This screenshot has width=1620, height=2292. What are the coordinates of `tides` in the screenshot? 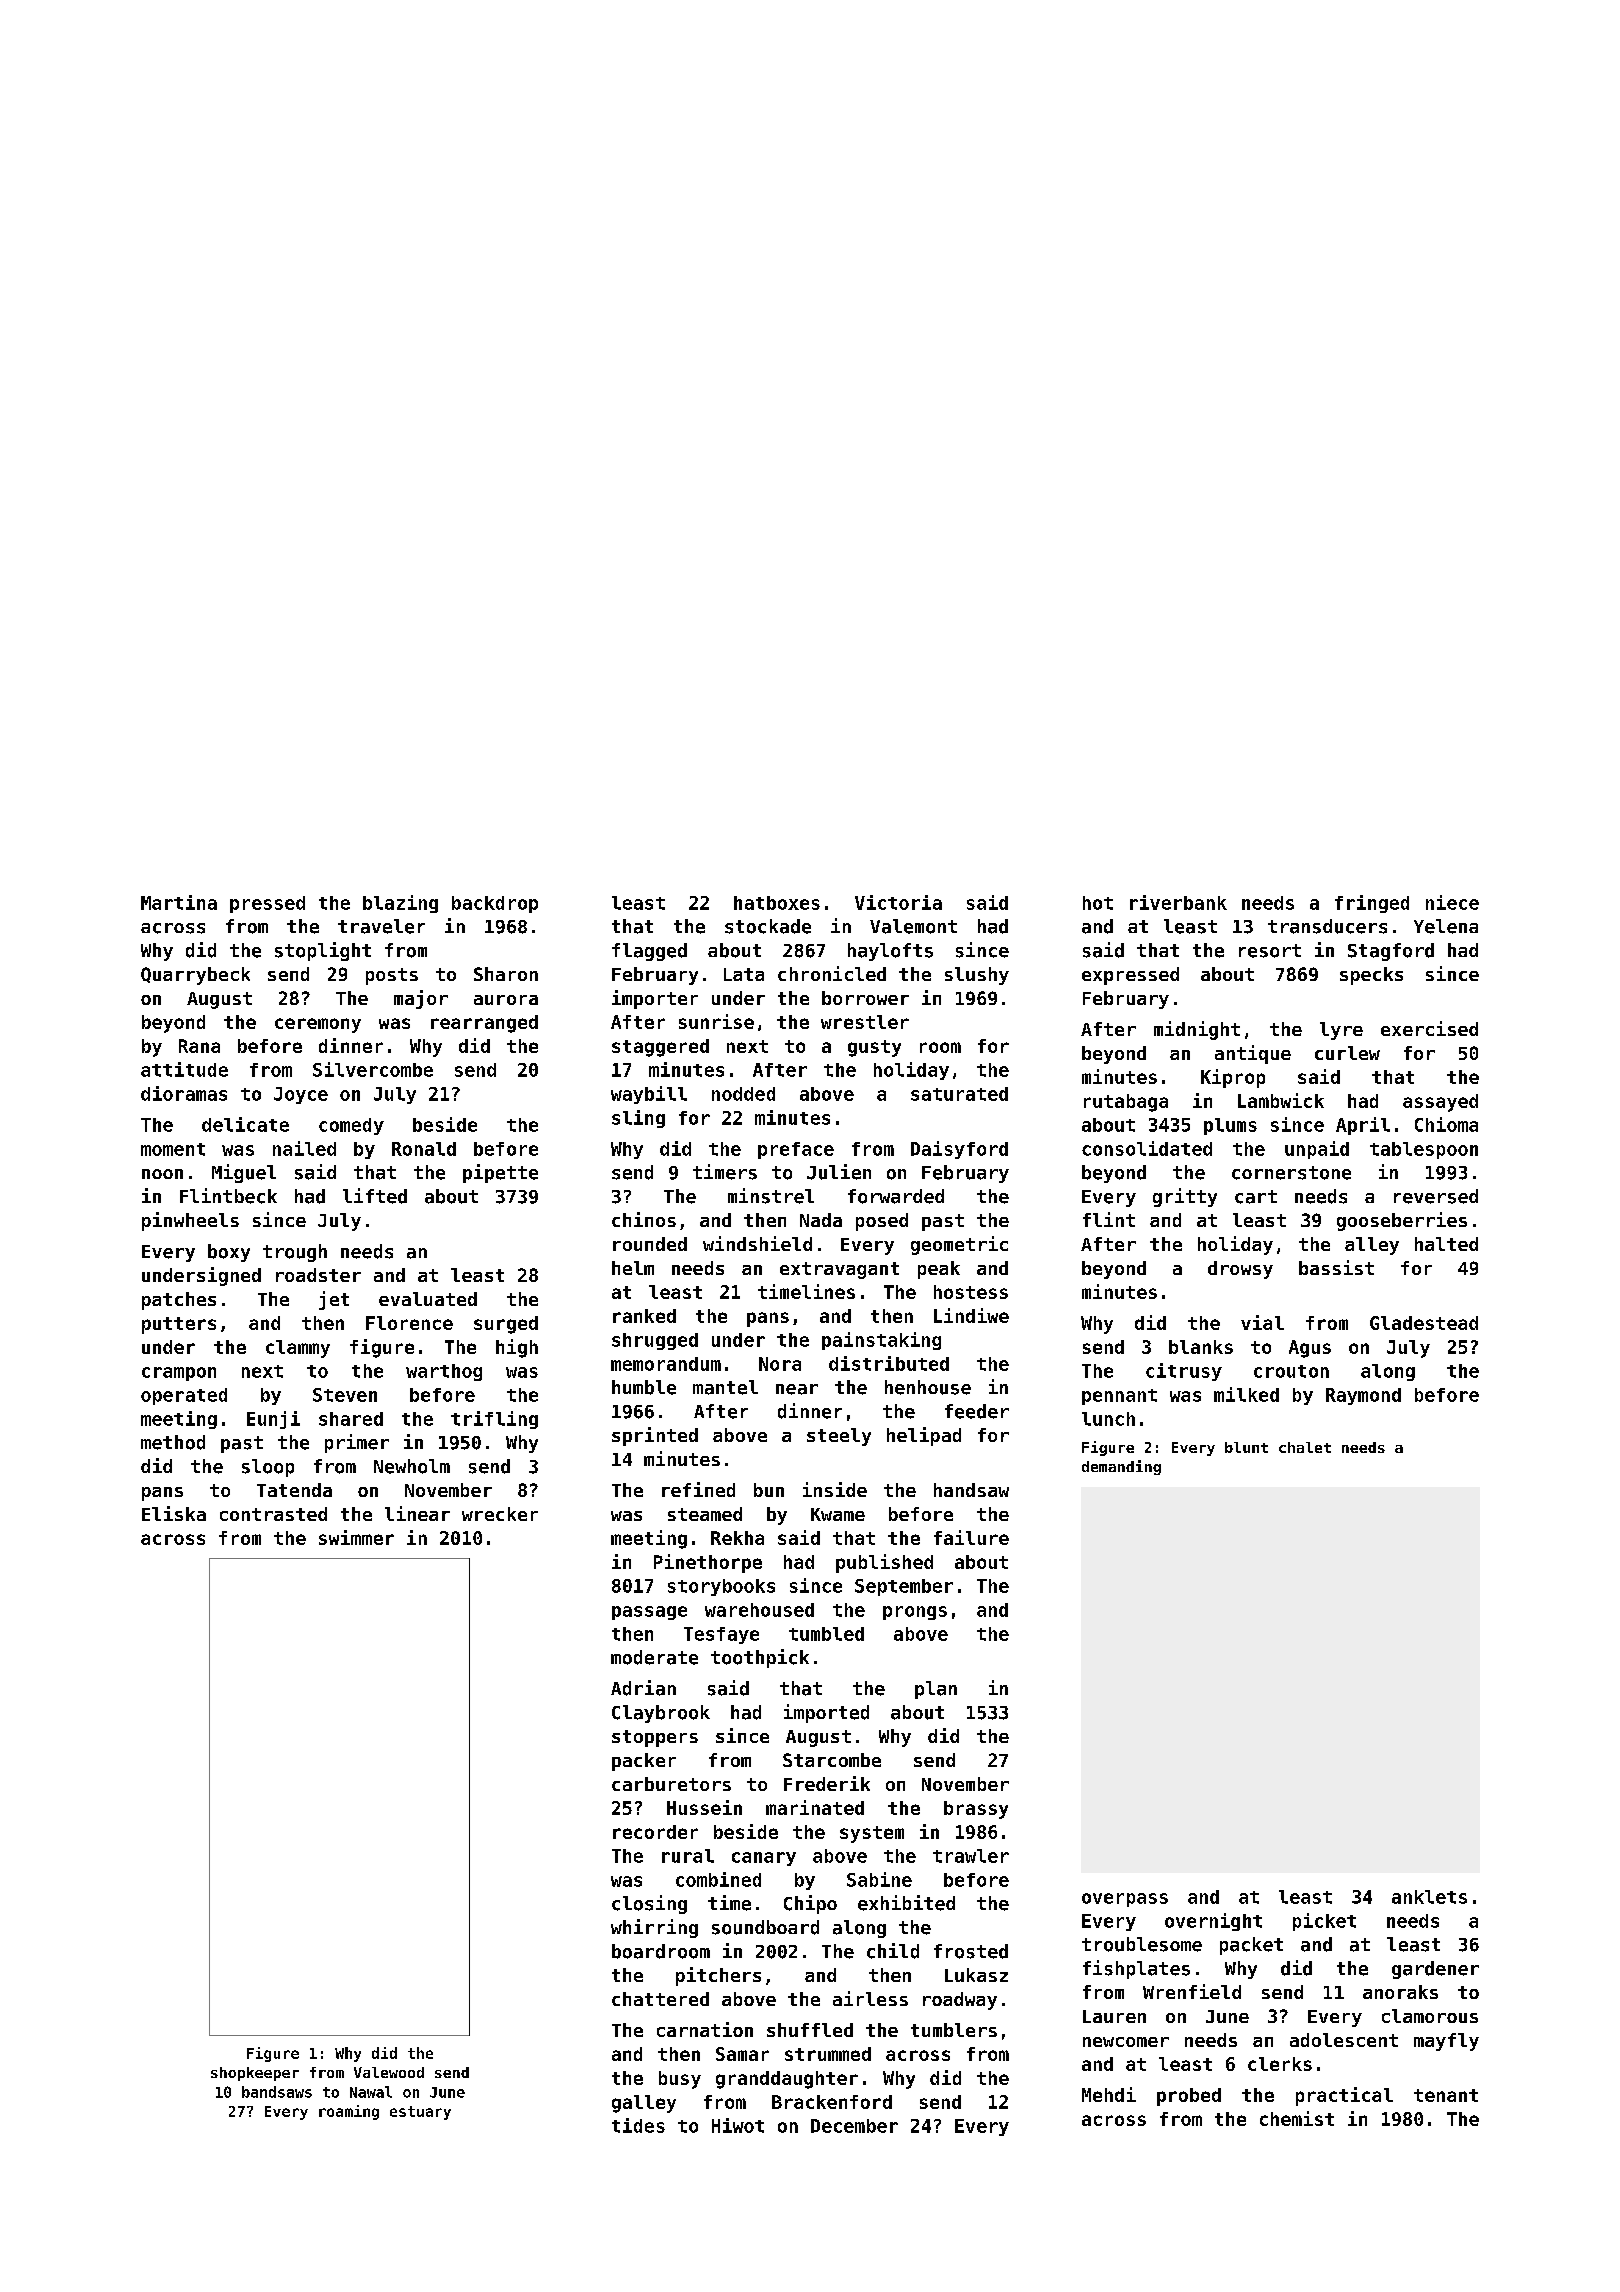 It's located at (638, 2125).
